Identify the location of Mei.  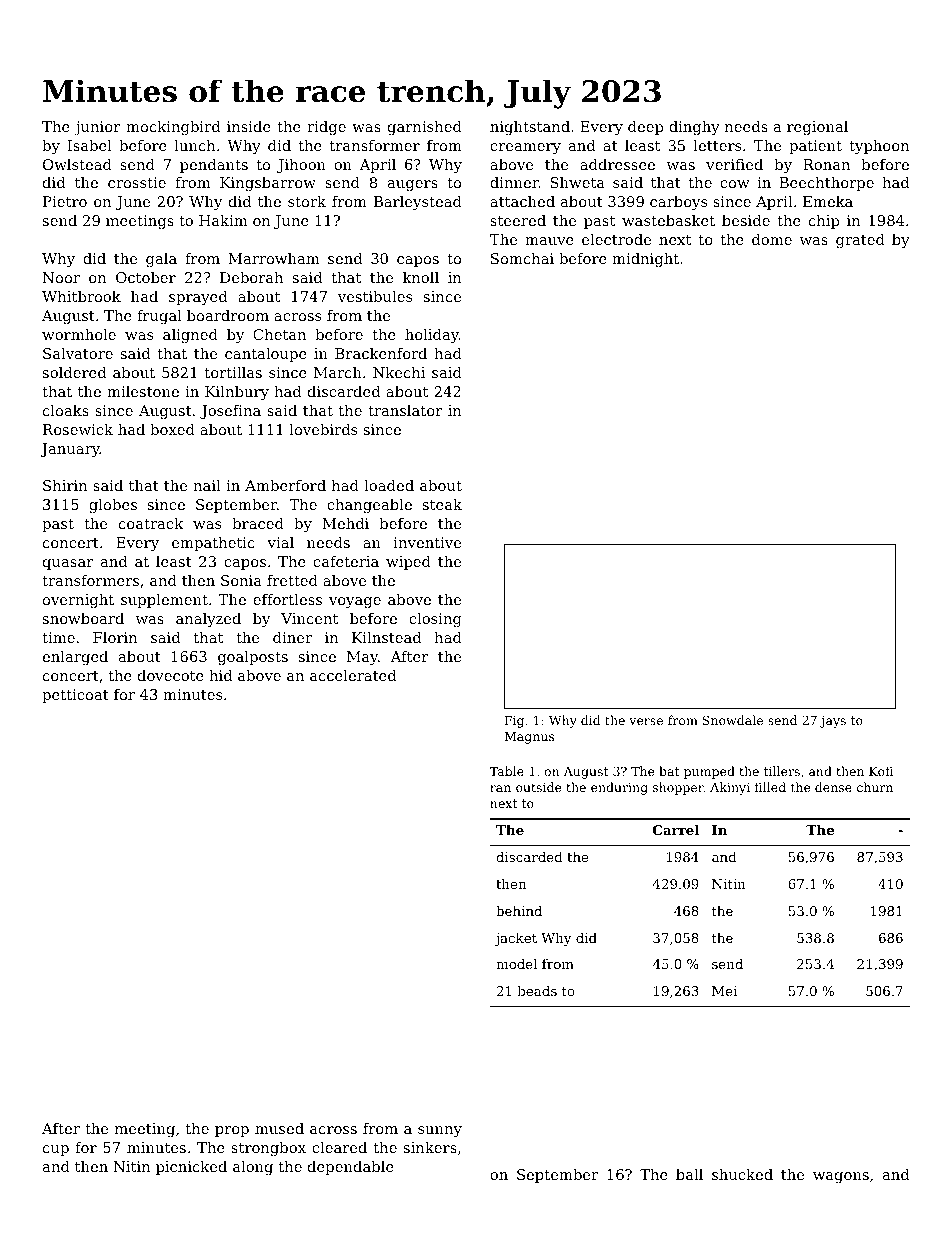
(724, 991).
